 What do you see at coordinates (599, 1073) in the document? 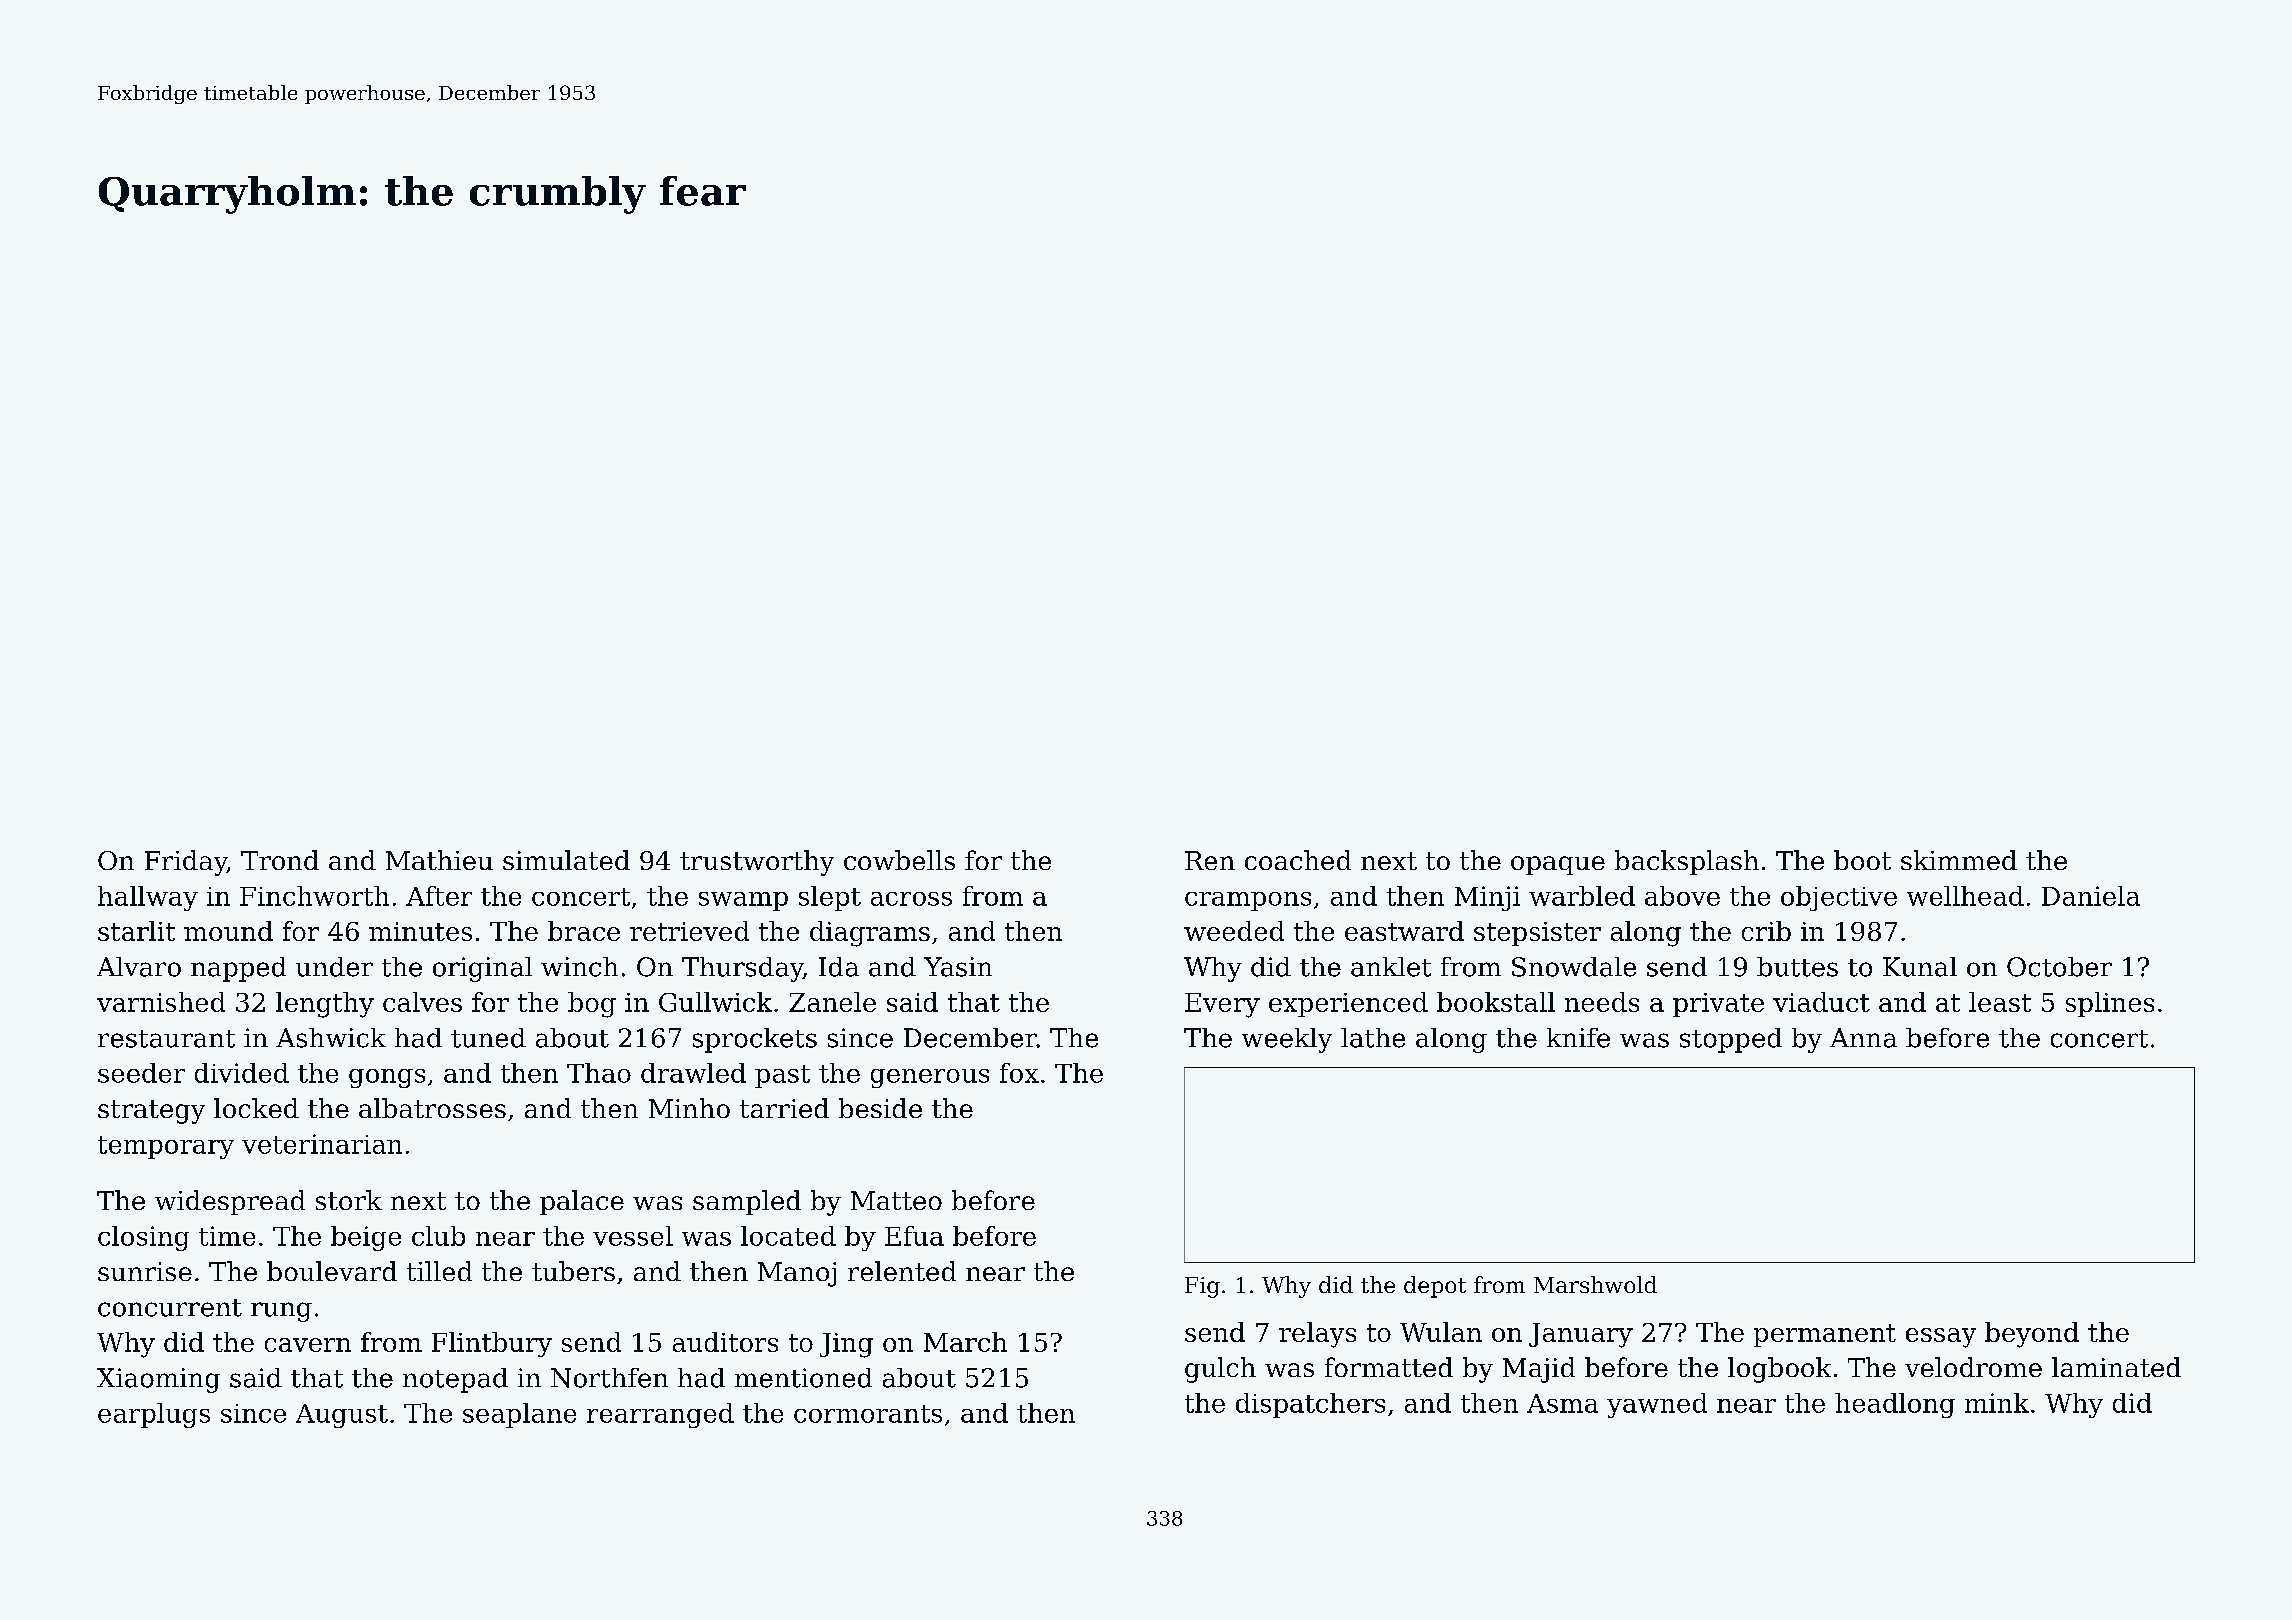
I see `Thao` at bounding box center [599, 1073].
